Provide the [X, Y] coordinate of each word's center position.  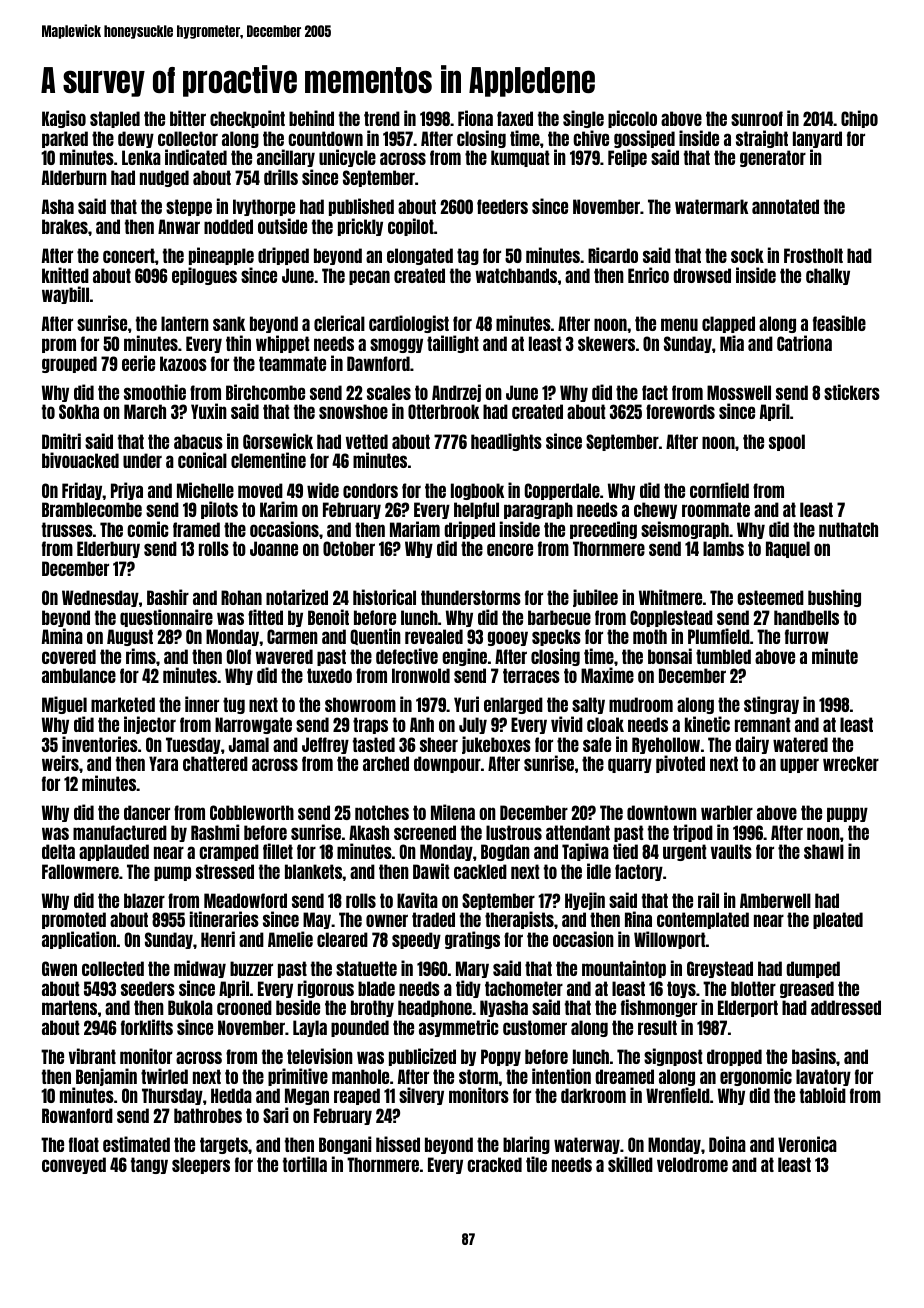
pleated [838, 920]
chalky [828, 276]
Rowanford [77, 1115]
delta [58, 851]
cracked [494, 1164]
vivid [567, 724]
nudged [164, 178]
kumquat [520, 158]
